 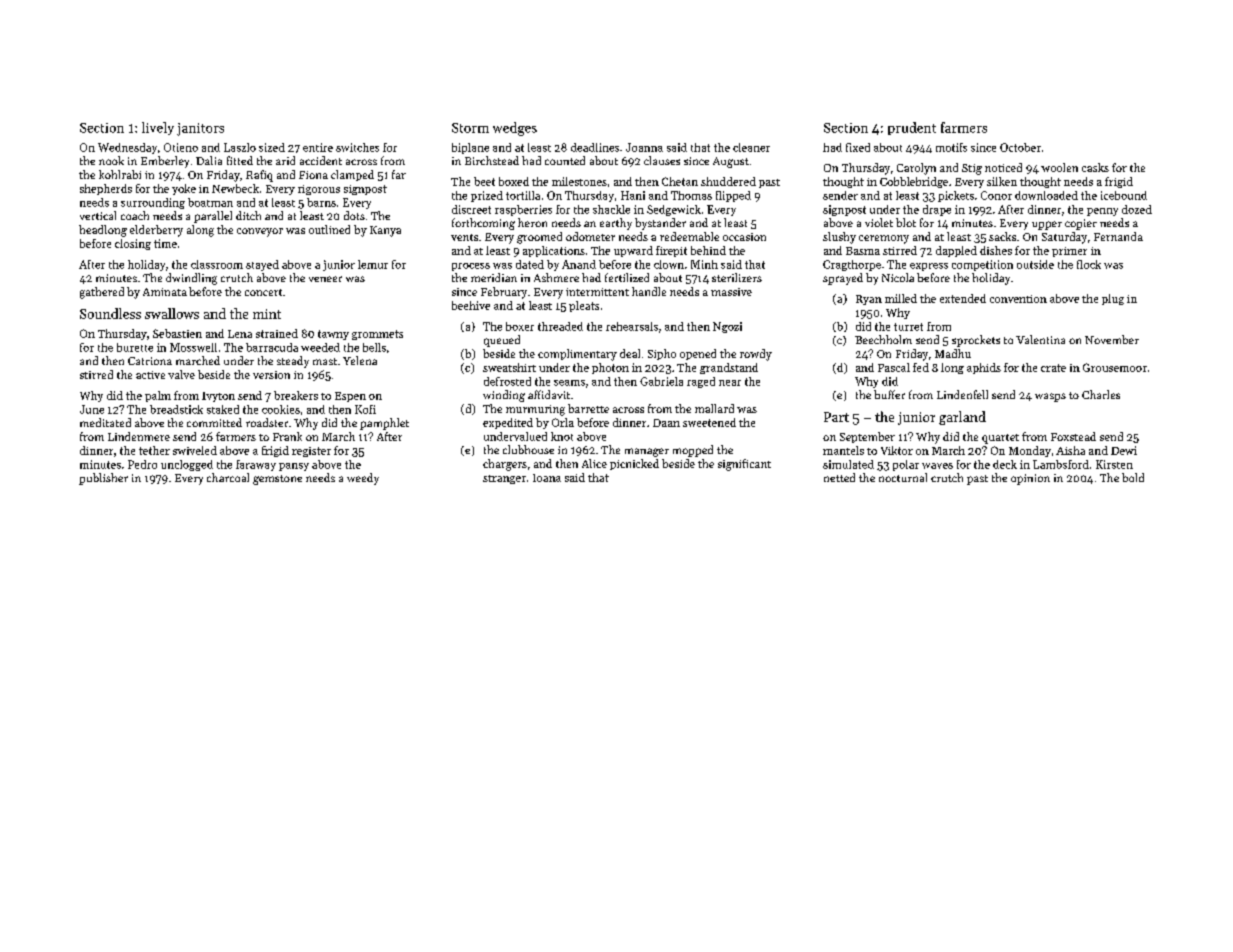 I want to click on Pedro, so click(x=142, y=464).
